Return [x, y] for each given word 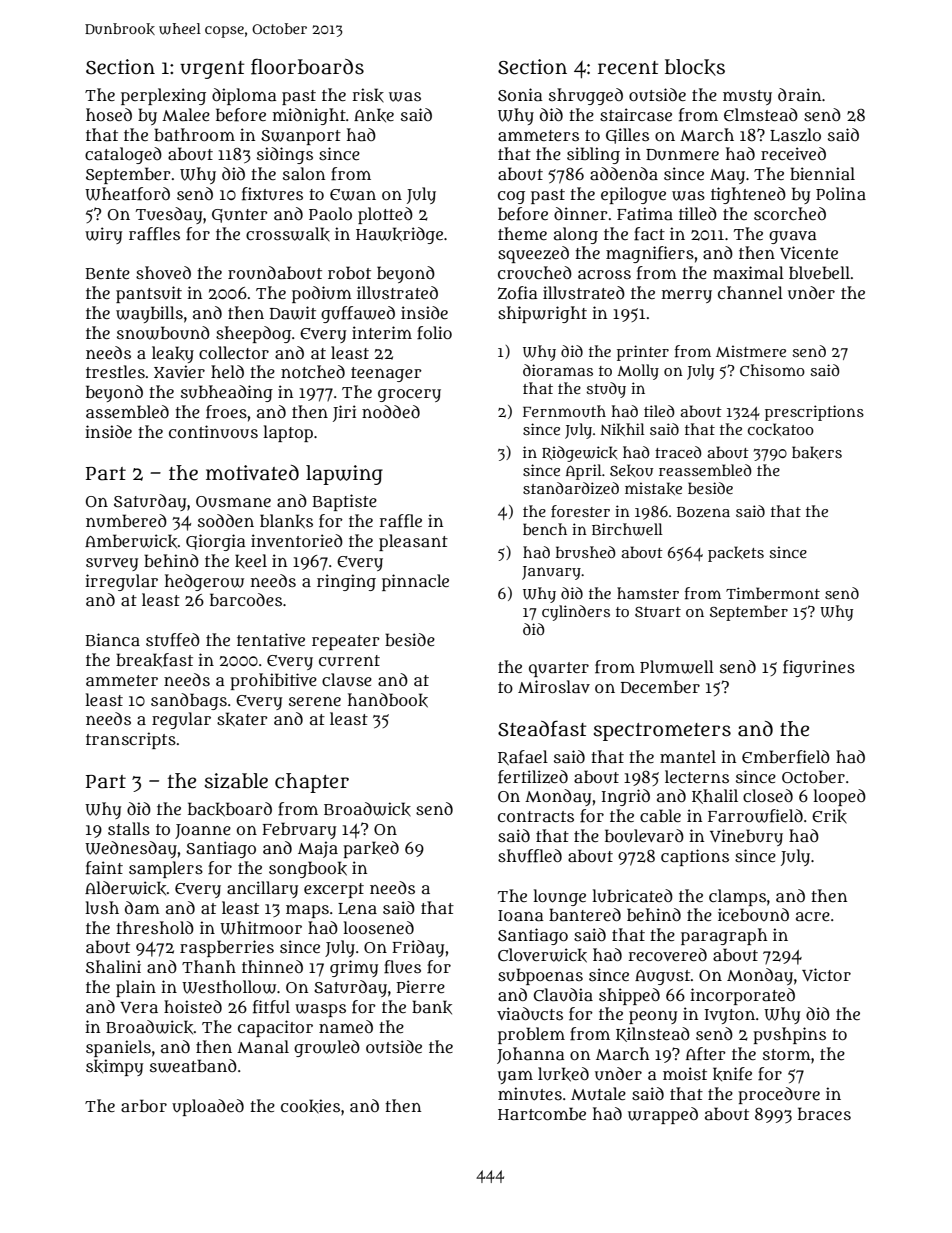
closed [768, 795]
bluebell [819, 273]
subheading [227, 393]
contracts [536, 816]
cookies [310, 1106]
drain [800, 94]
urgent [212, 70]
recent [628, 68]
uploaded [208, 1107]
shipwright [542, 314]
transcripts [131, 740]
